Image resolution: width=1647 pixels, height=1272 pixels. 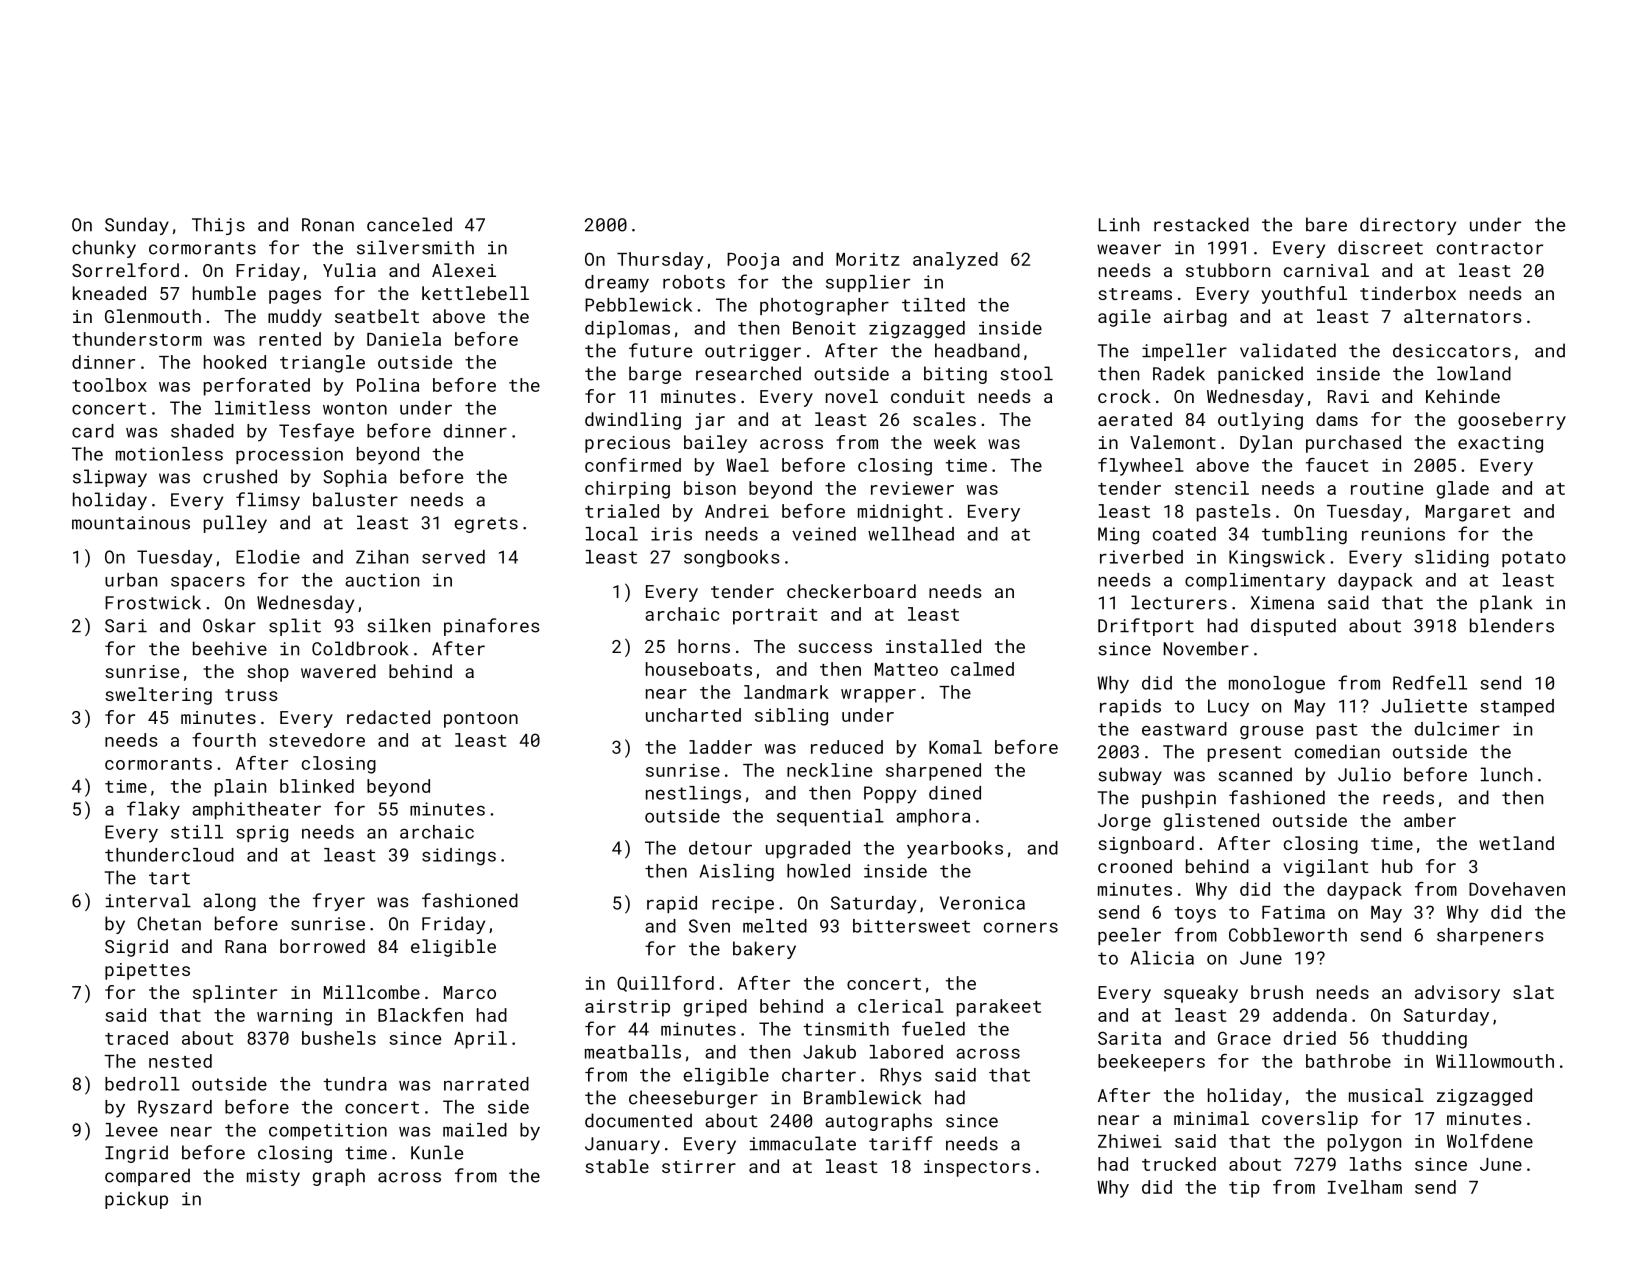 I want to click on toys, so click(x=1195, y=915).
